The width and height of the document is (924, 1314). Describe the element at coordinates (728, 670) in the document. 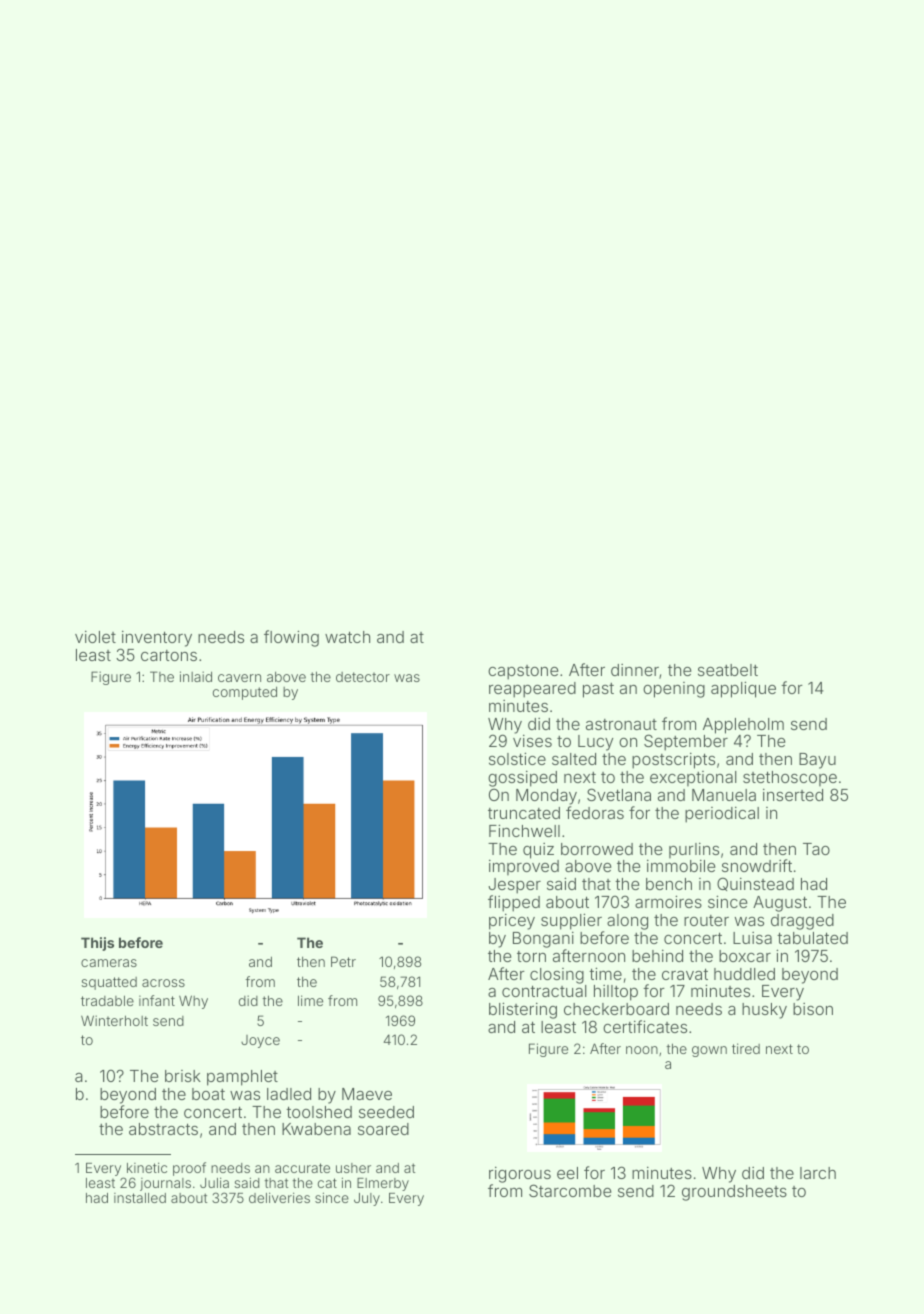

I see `seatbelt` at that location.
